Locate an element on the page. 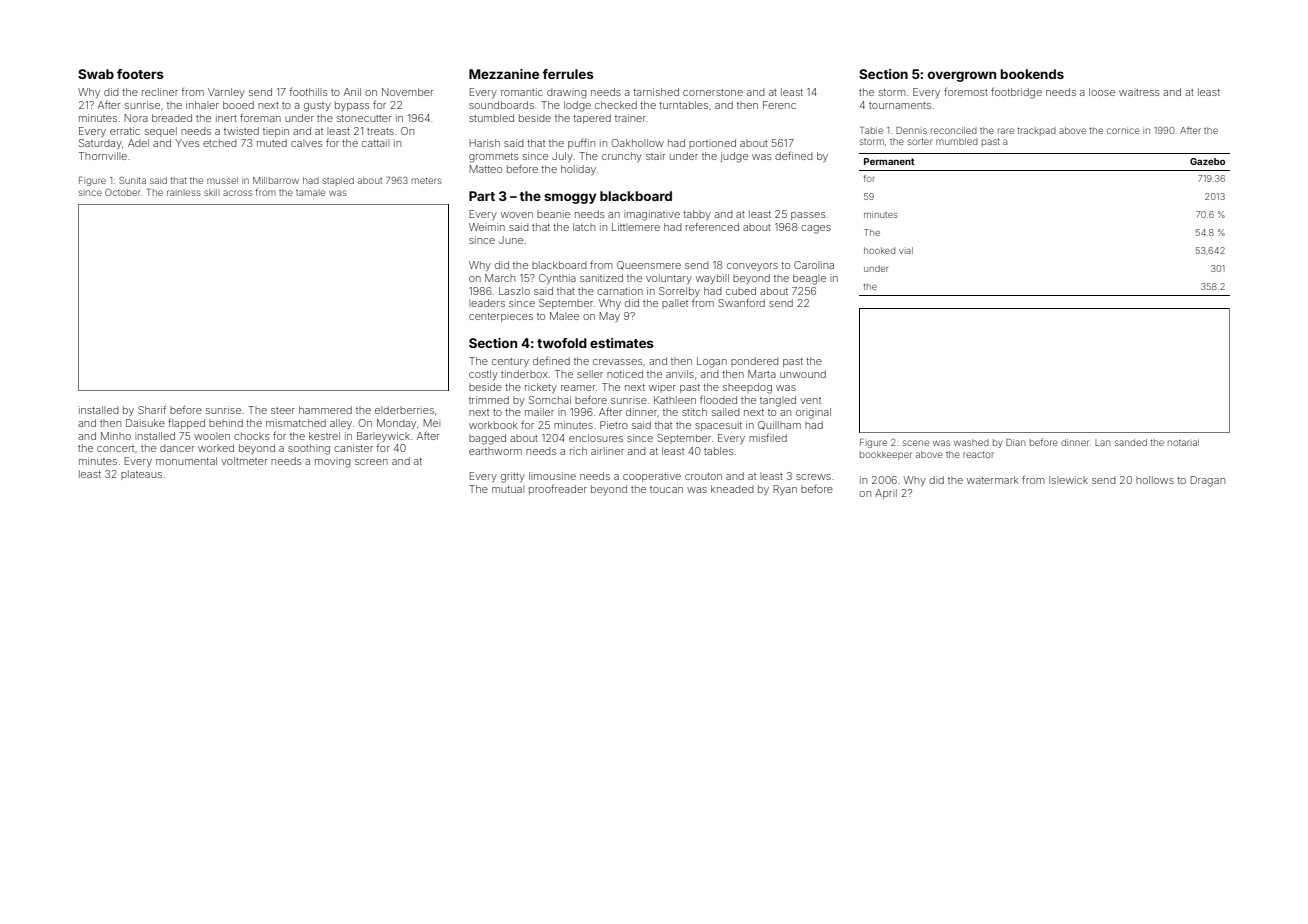 The height and width of the page is (924, 1308). scene is located at coordinates (916, 443).
